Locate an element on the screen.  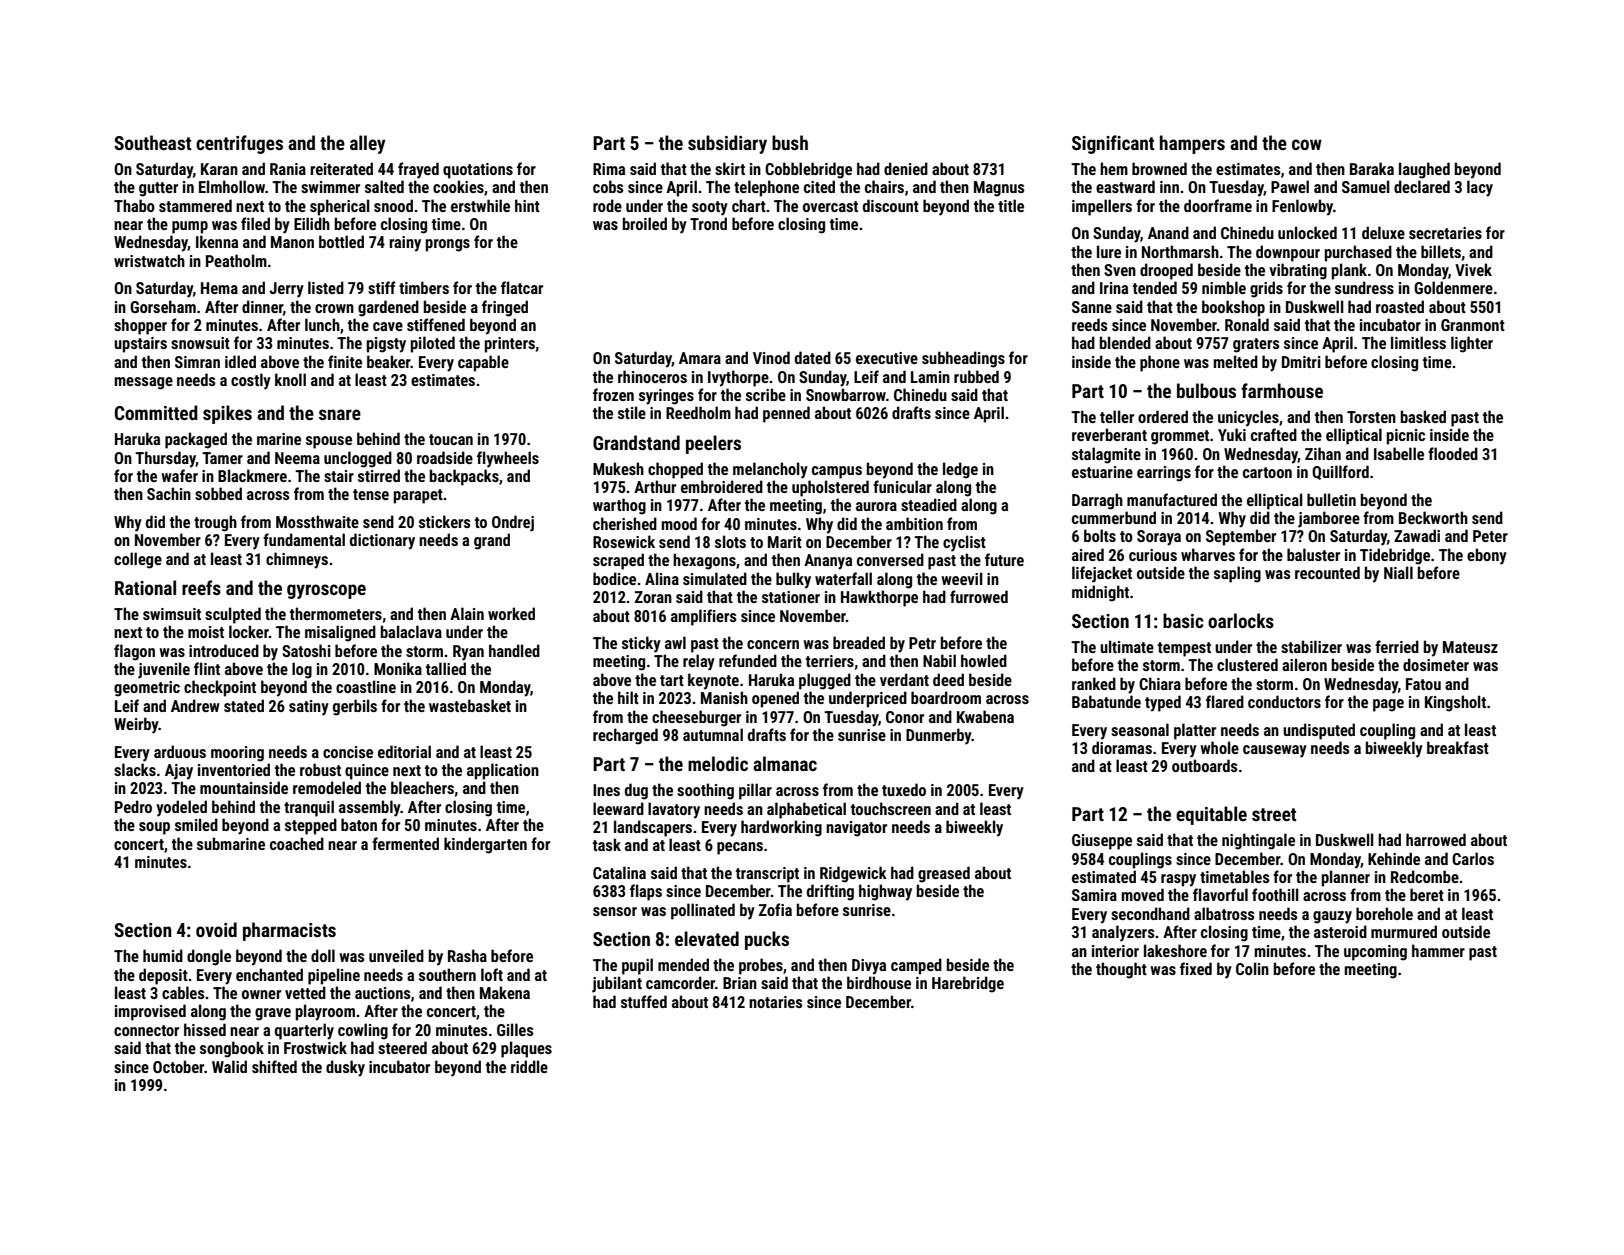
recounted is located at coordinates (1327, 572).
